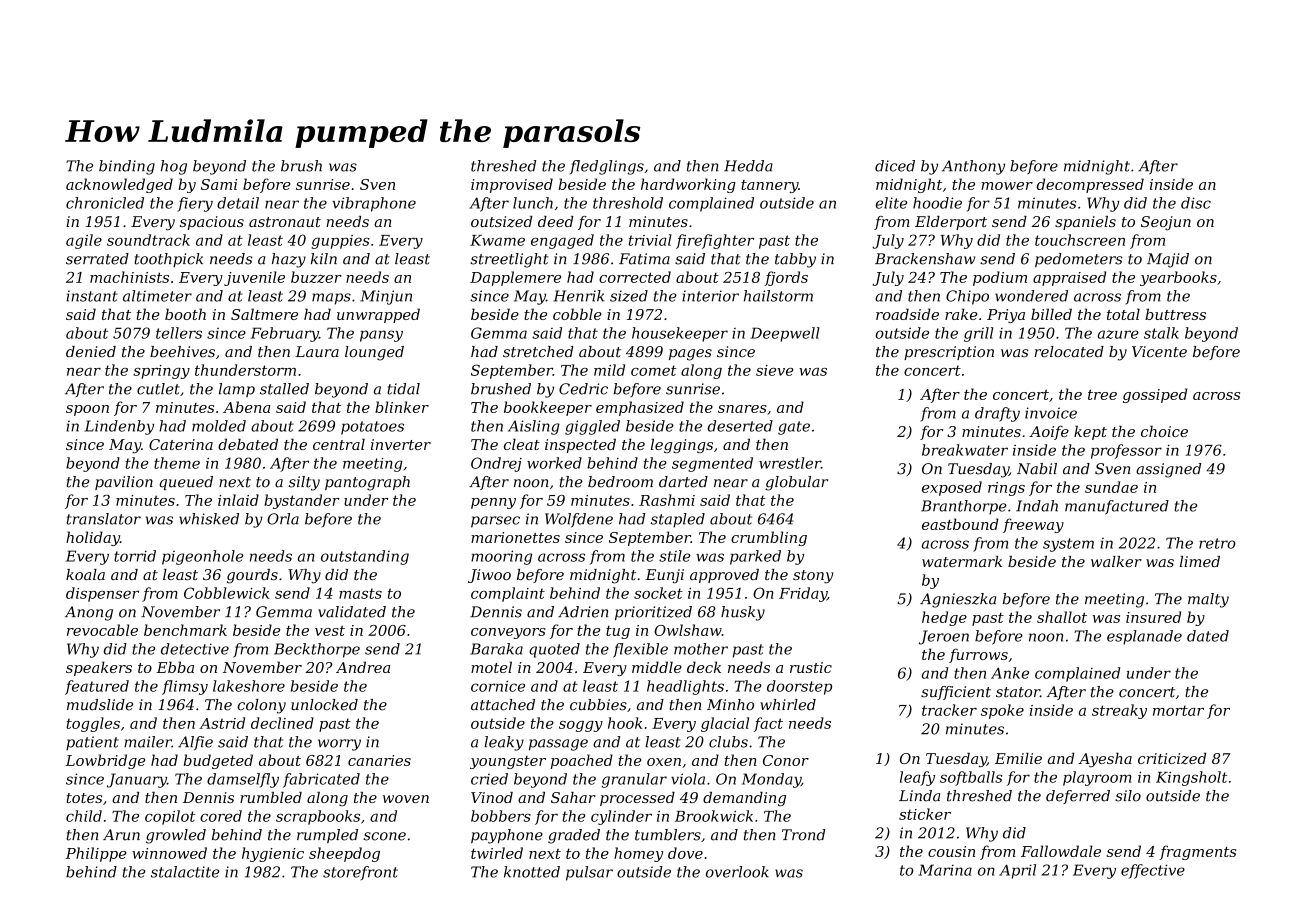 This document has width=1308, height=924. Describe the element at coordinates (331, 299) in the document. I see `maps` at that location.
